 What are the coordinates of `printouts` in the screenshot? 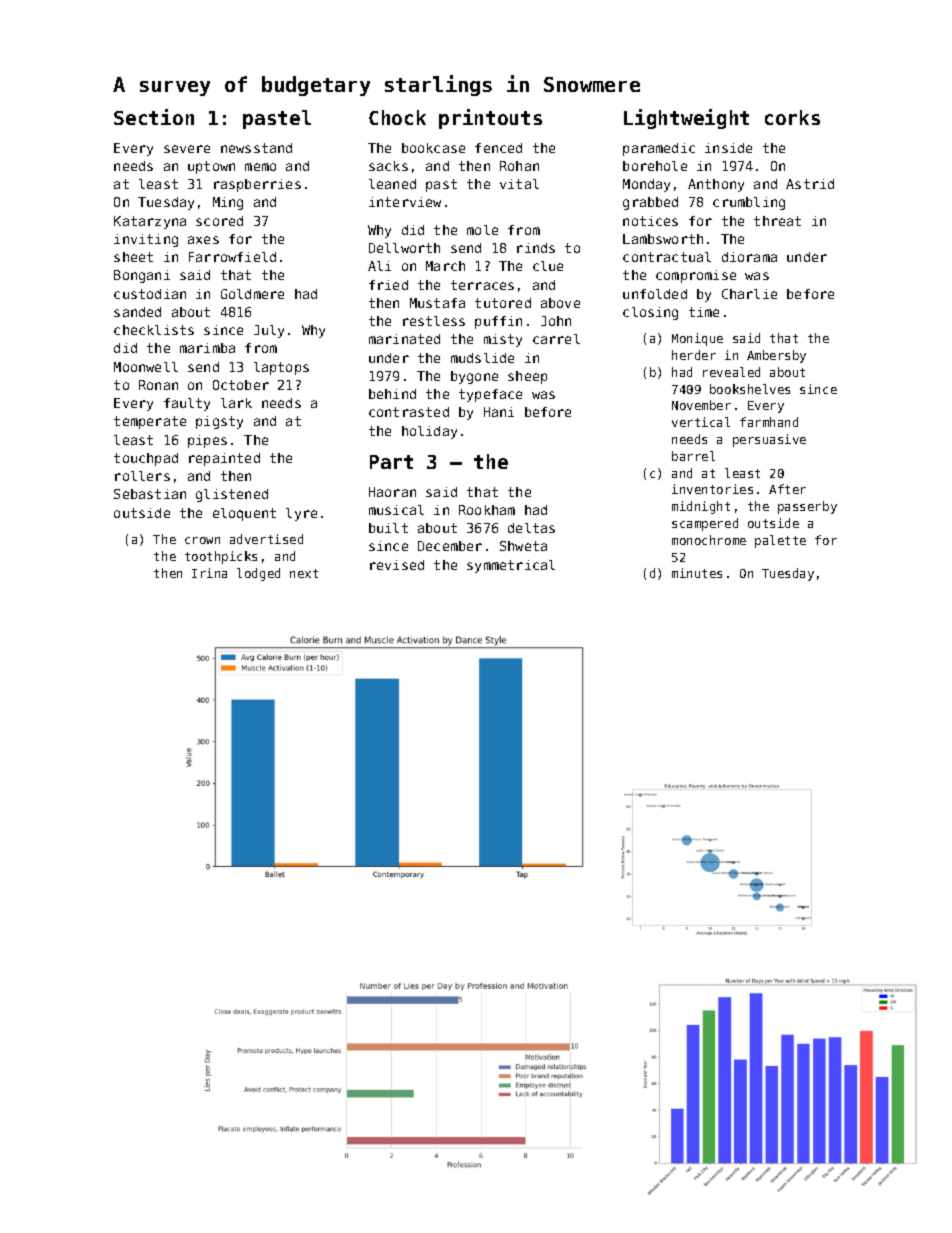 It's located at (490, 119).
